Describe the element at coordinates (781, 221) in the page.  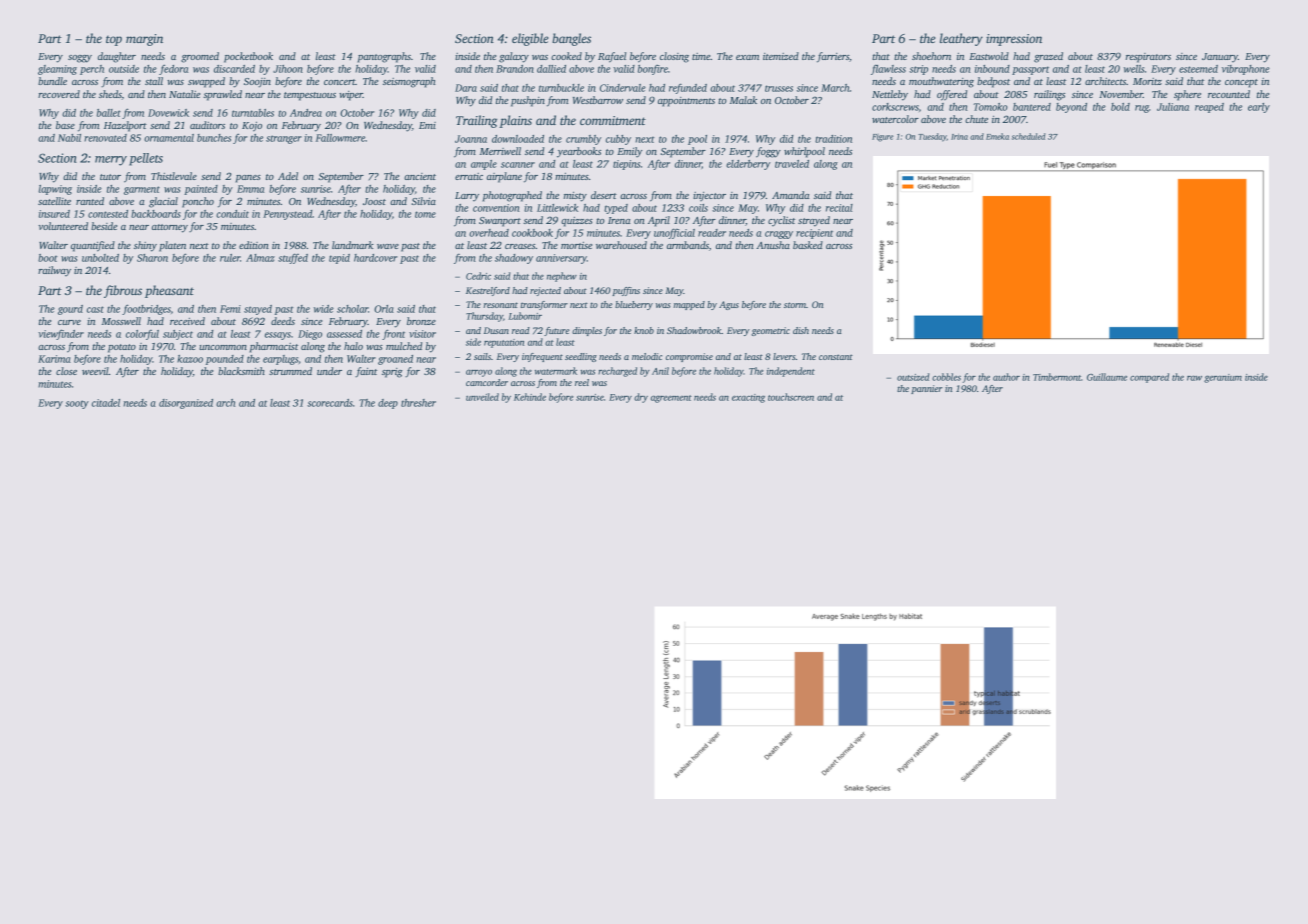
I see `cyclist` at that location.
